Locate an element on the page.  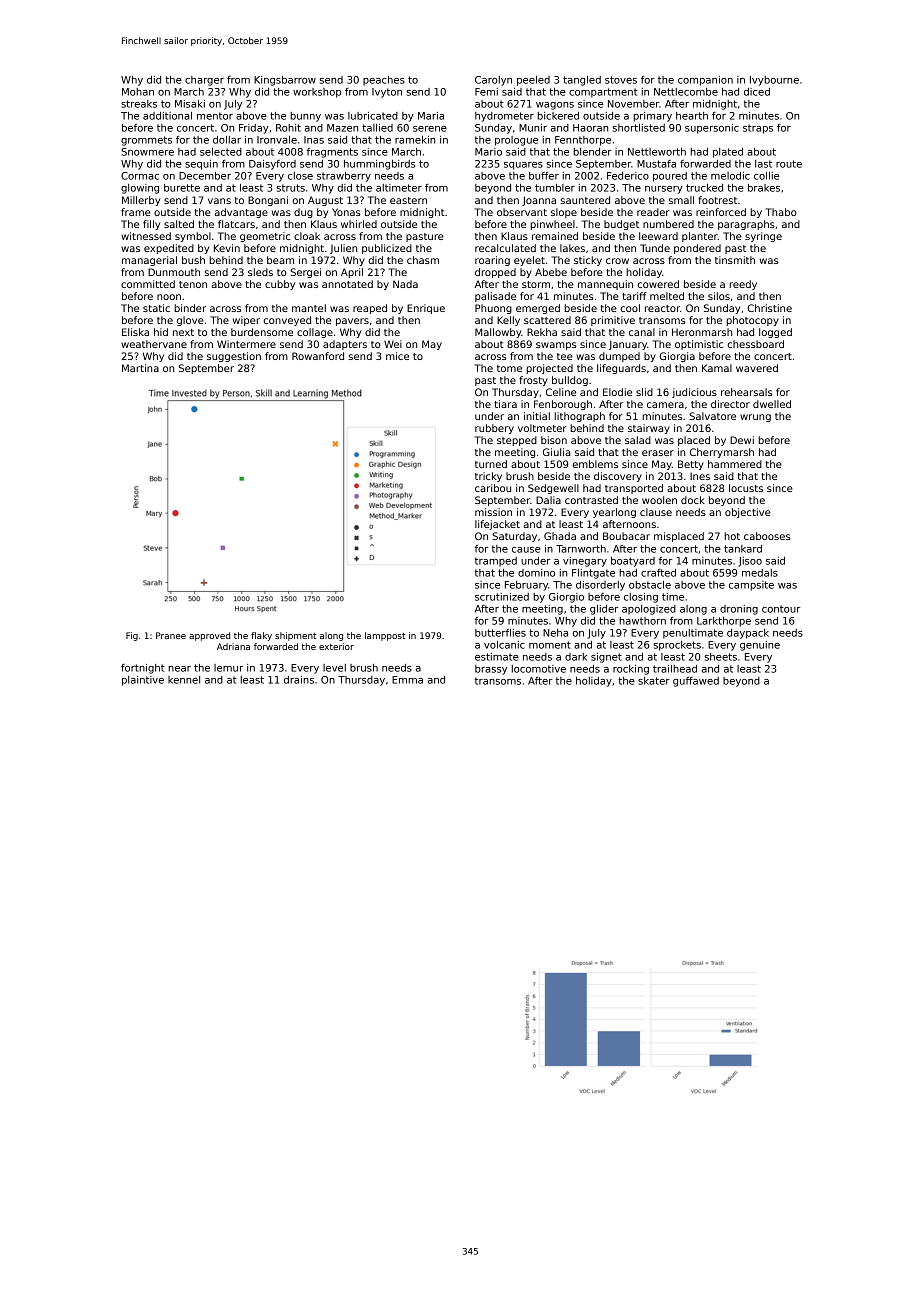
flatcars is located at coordinates (236, 224).
